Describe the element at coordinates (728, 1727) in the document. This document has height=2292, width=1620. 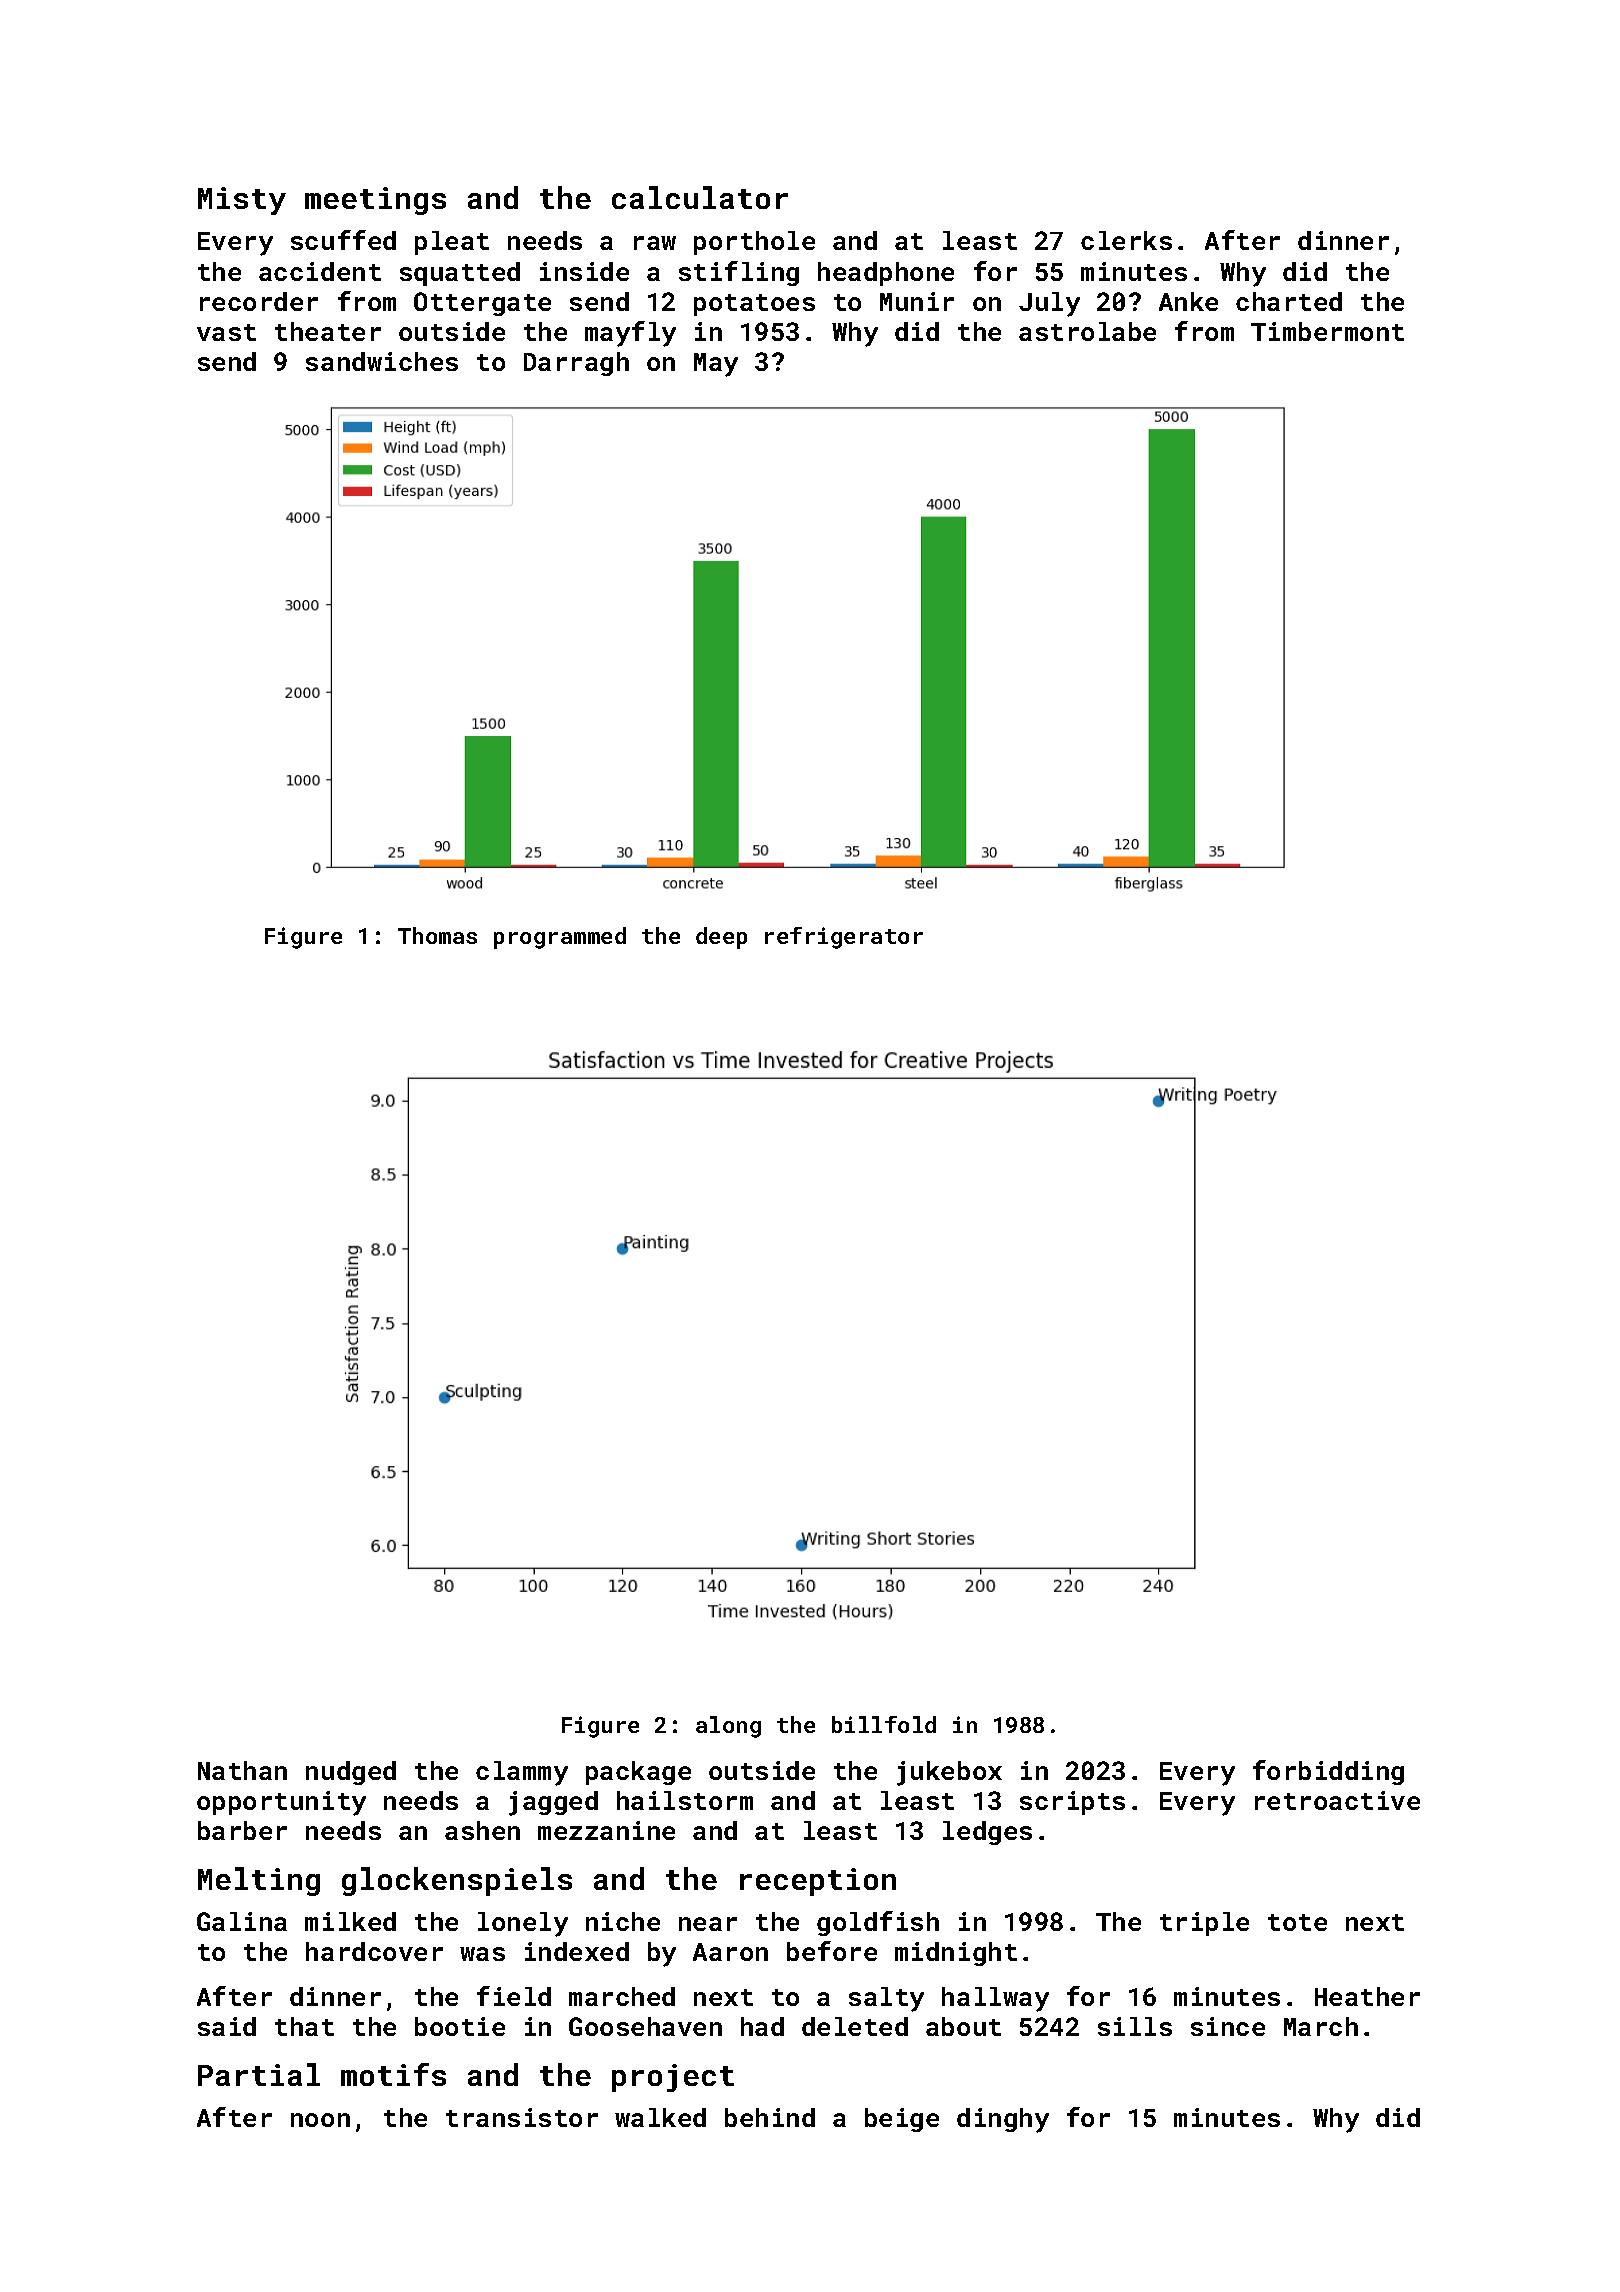
I see `along` at that location.
